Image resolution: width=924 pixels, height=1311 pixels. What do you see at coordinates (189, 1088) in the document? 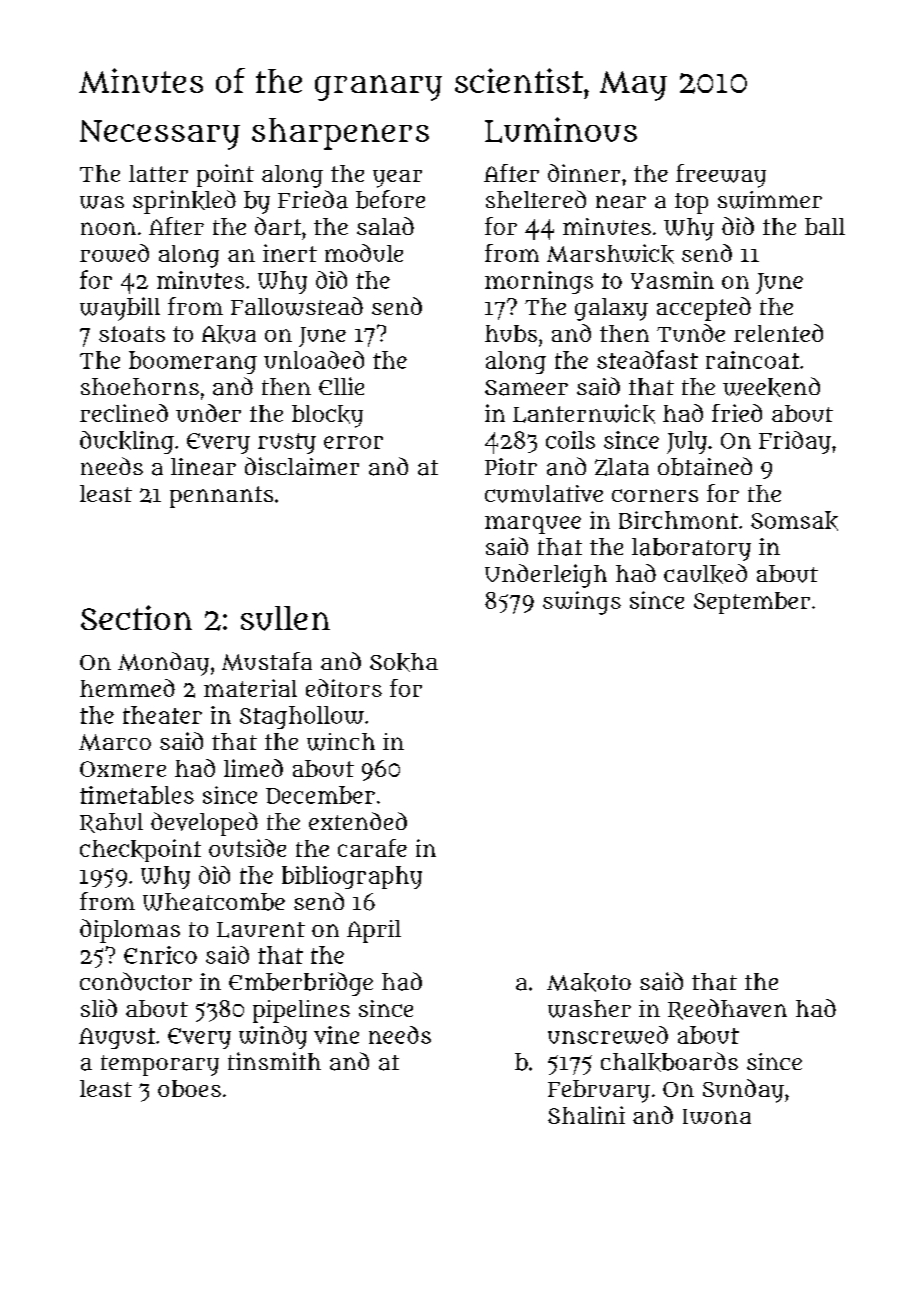
I see `oboes` at bounding box center [189, 1088].
